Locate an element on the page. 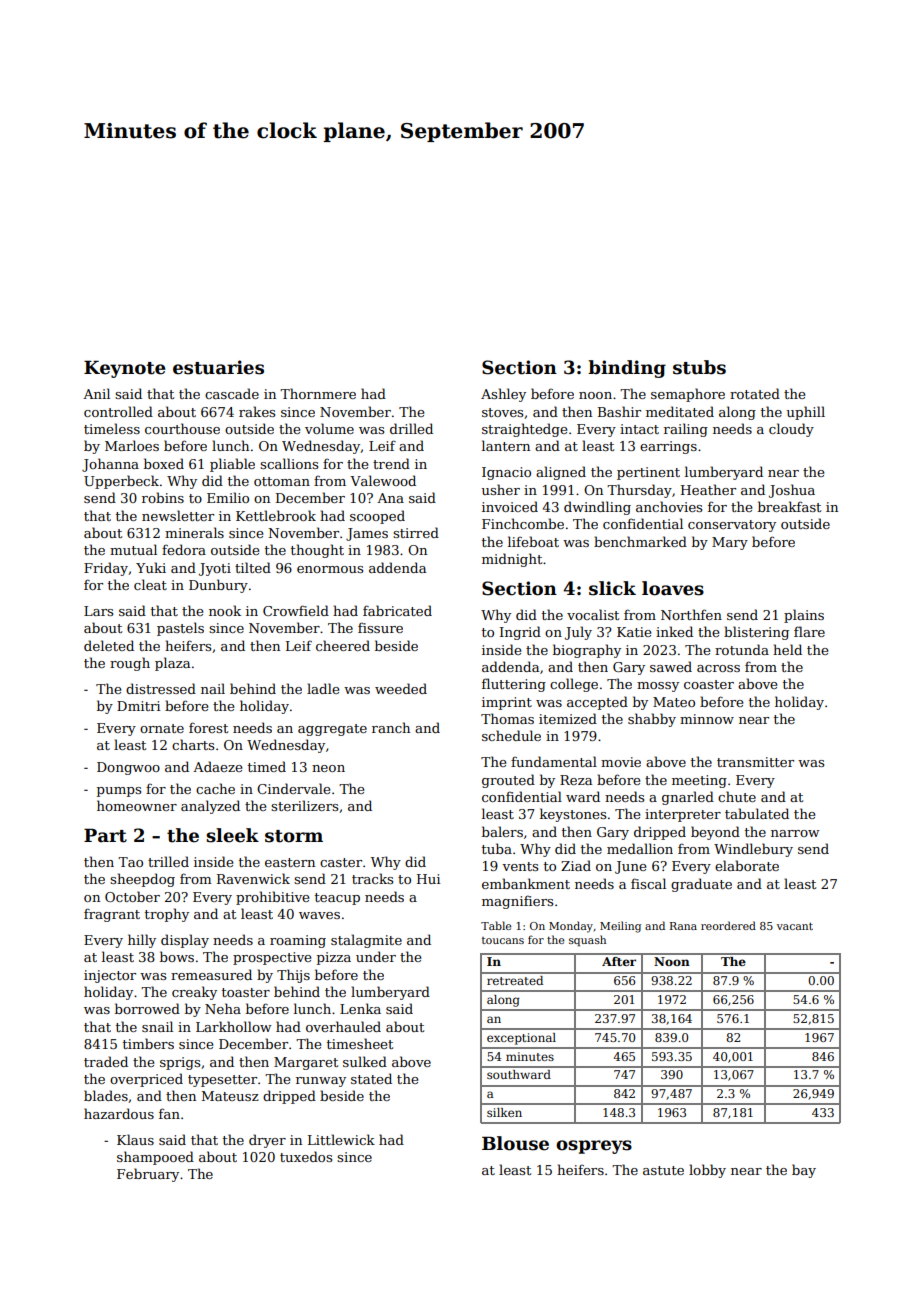  embankment is located at coordinates (526, 883).
